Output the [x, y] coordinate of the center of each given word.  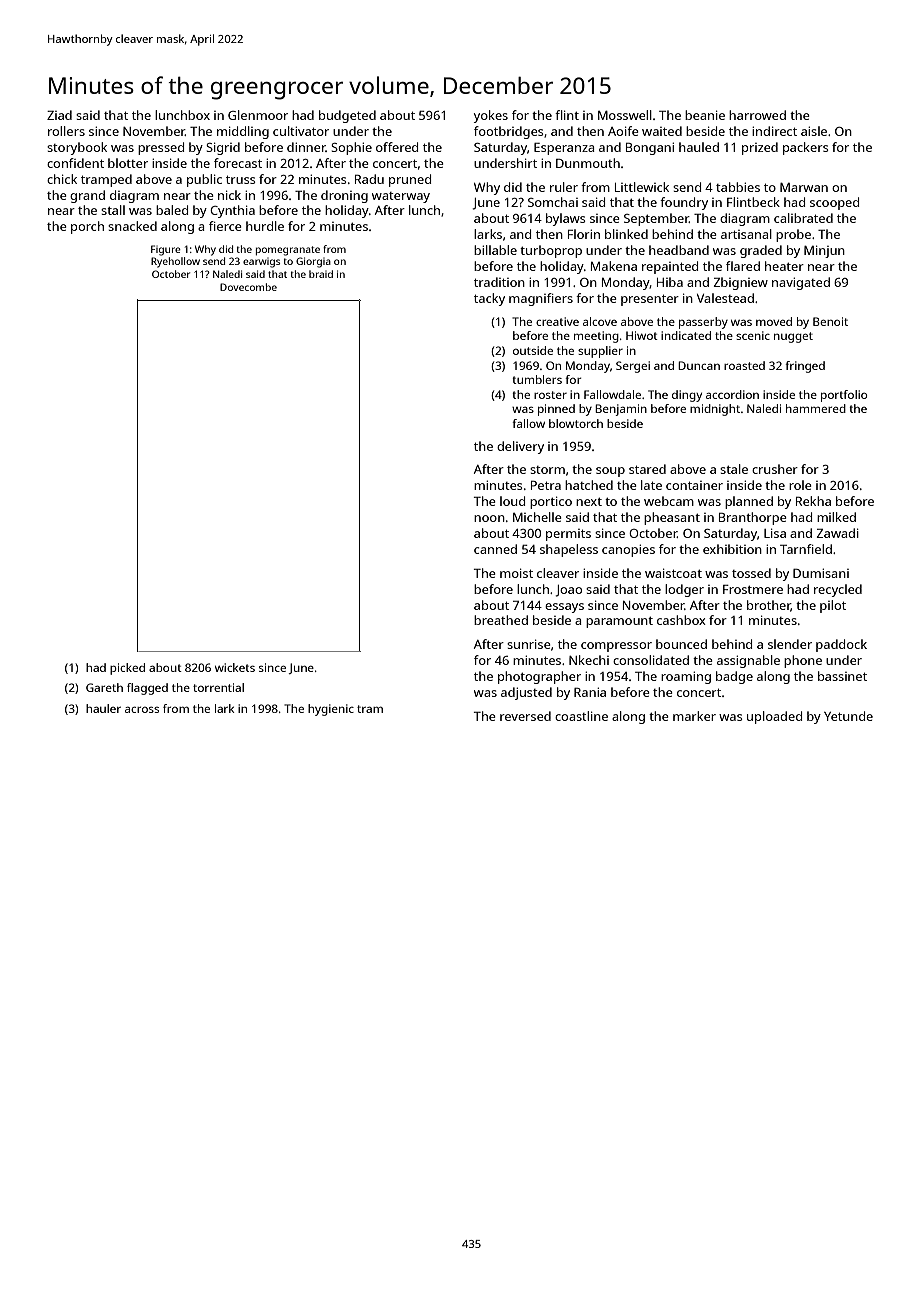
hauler [103, 708]
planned [749, 502]
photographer [539, 677]
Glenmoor [258, 115]
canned [495, 549]
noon [489, 518]
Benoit [830, 321]
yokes [490, 116]
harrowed [757, 115]
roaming [686, 677]
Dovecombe [248, 287]
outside [533, 350]
